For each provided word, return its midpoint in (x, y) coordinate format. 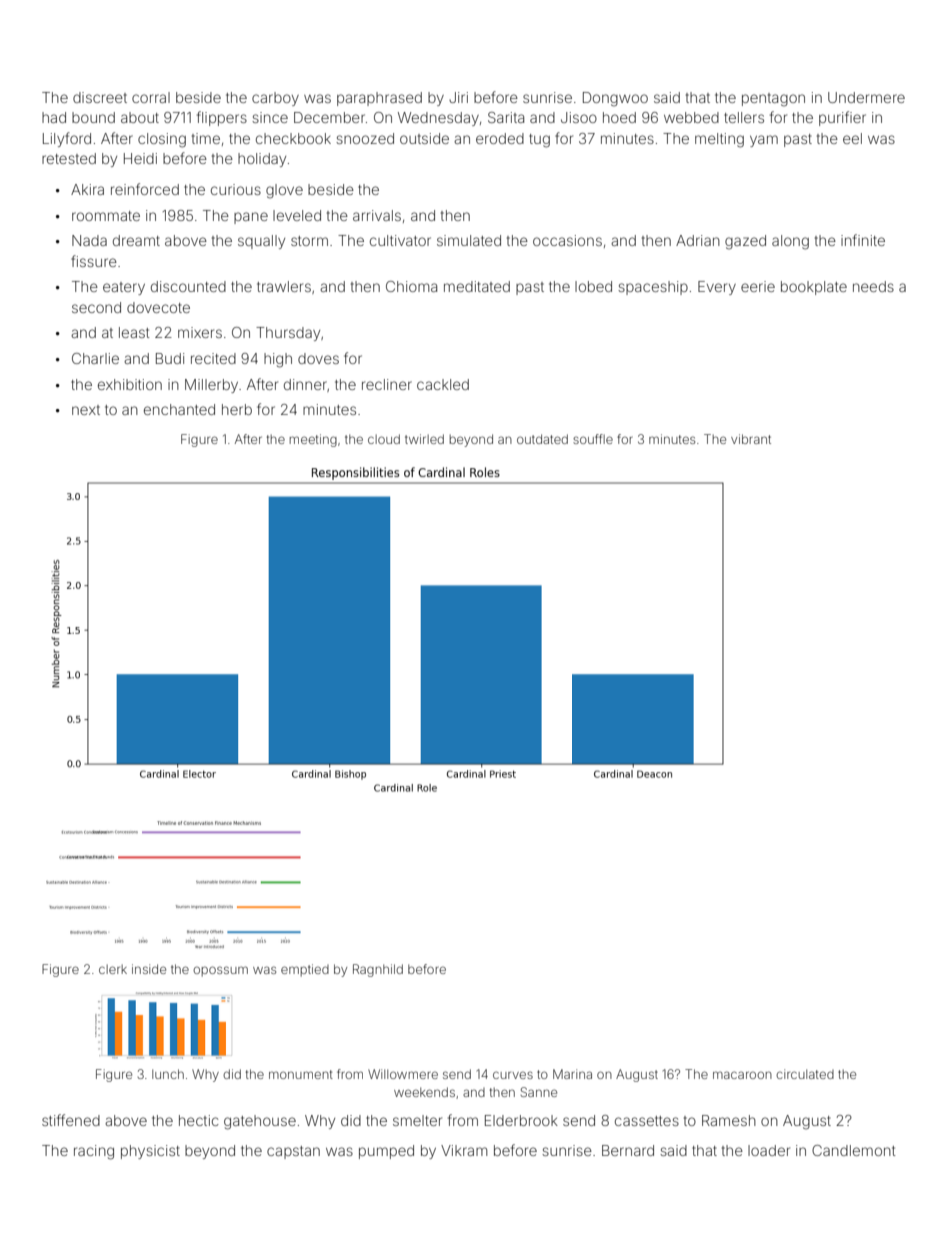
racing (94, 1152)
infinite (863, 240)
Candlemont (854, 1150)
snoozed (365, 138)
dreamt (136, 240)
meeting (313, 440)
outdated (542, 439)
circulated (805, 1074)
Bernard (628, 1150)
